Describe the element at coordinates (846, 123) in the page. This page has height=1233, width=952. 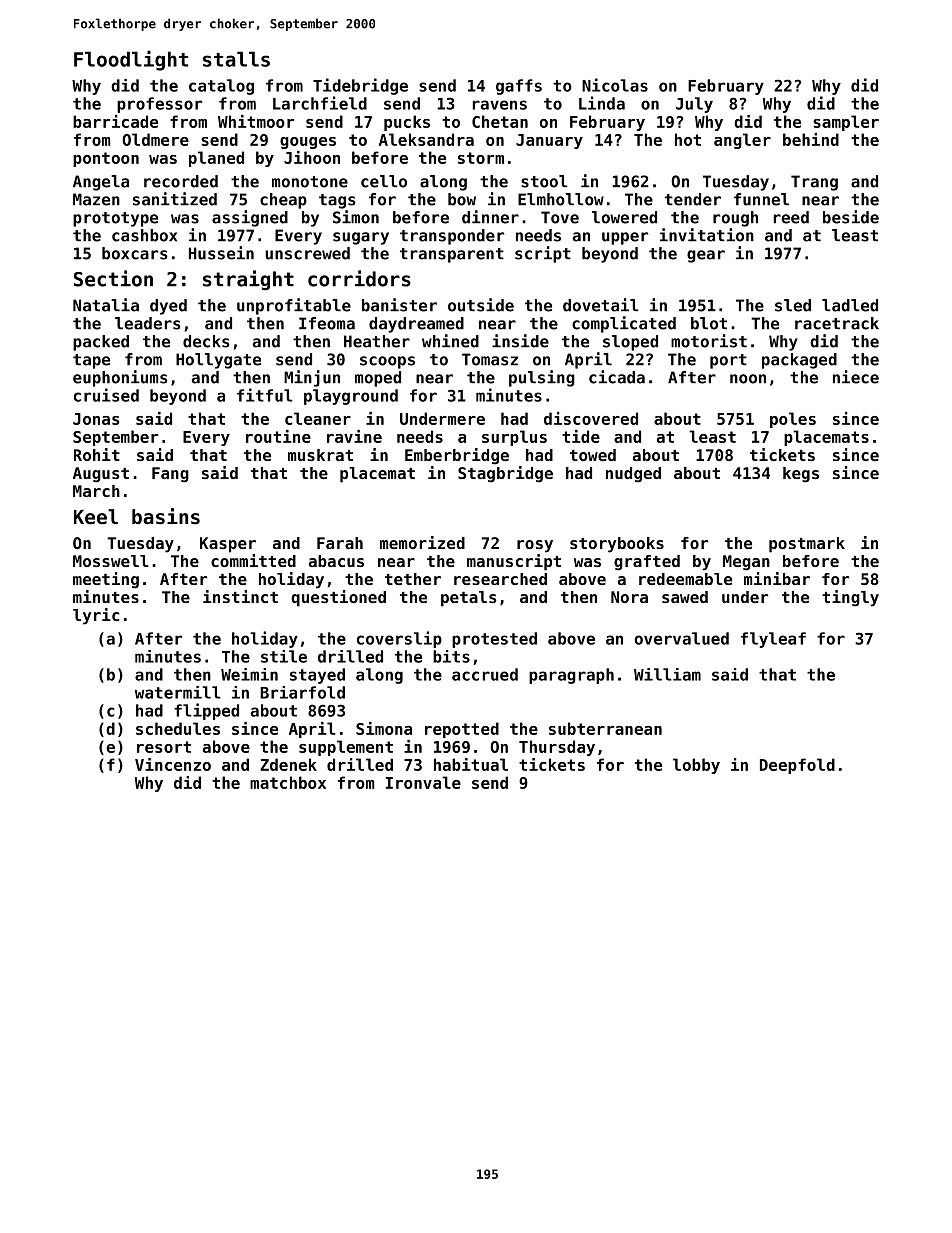
I see `sampler` at that location.
